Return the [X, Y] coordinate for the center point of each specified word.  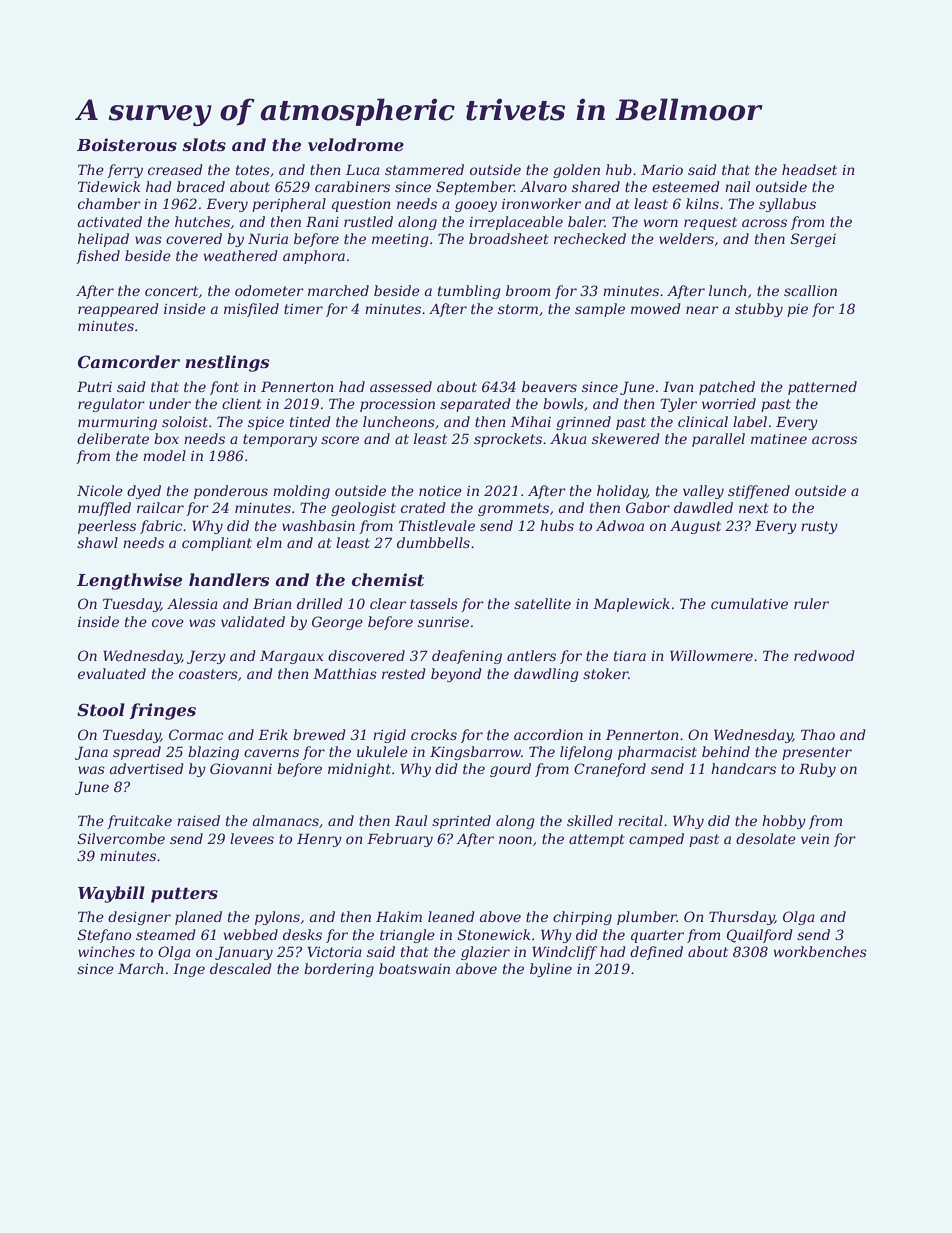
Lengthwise [129, 581]
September [475, 188]
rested [404, 673]
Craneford [610, 770]
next [754, 508]
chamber [109, 203]
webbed [250, 934]
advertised [147, 768]
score [340, 440]
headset [809, 169]
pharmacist [657, 753]
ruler [811, 603]
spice [266, 423]
